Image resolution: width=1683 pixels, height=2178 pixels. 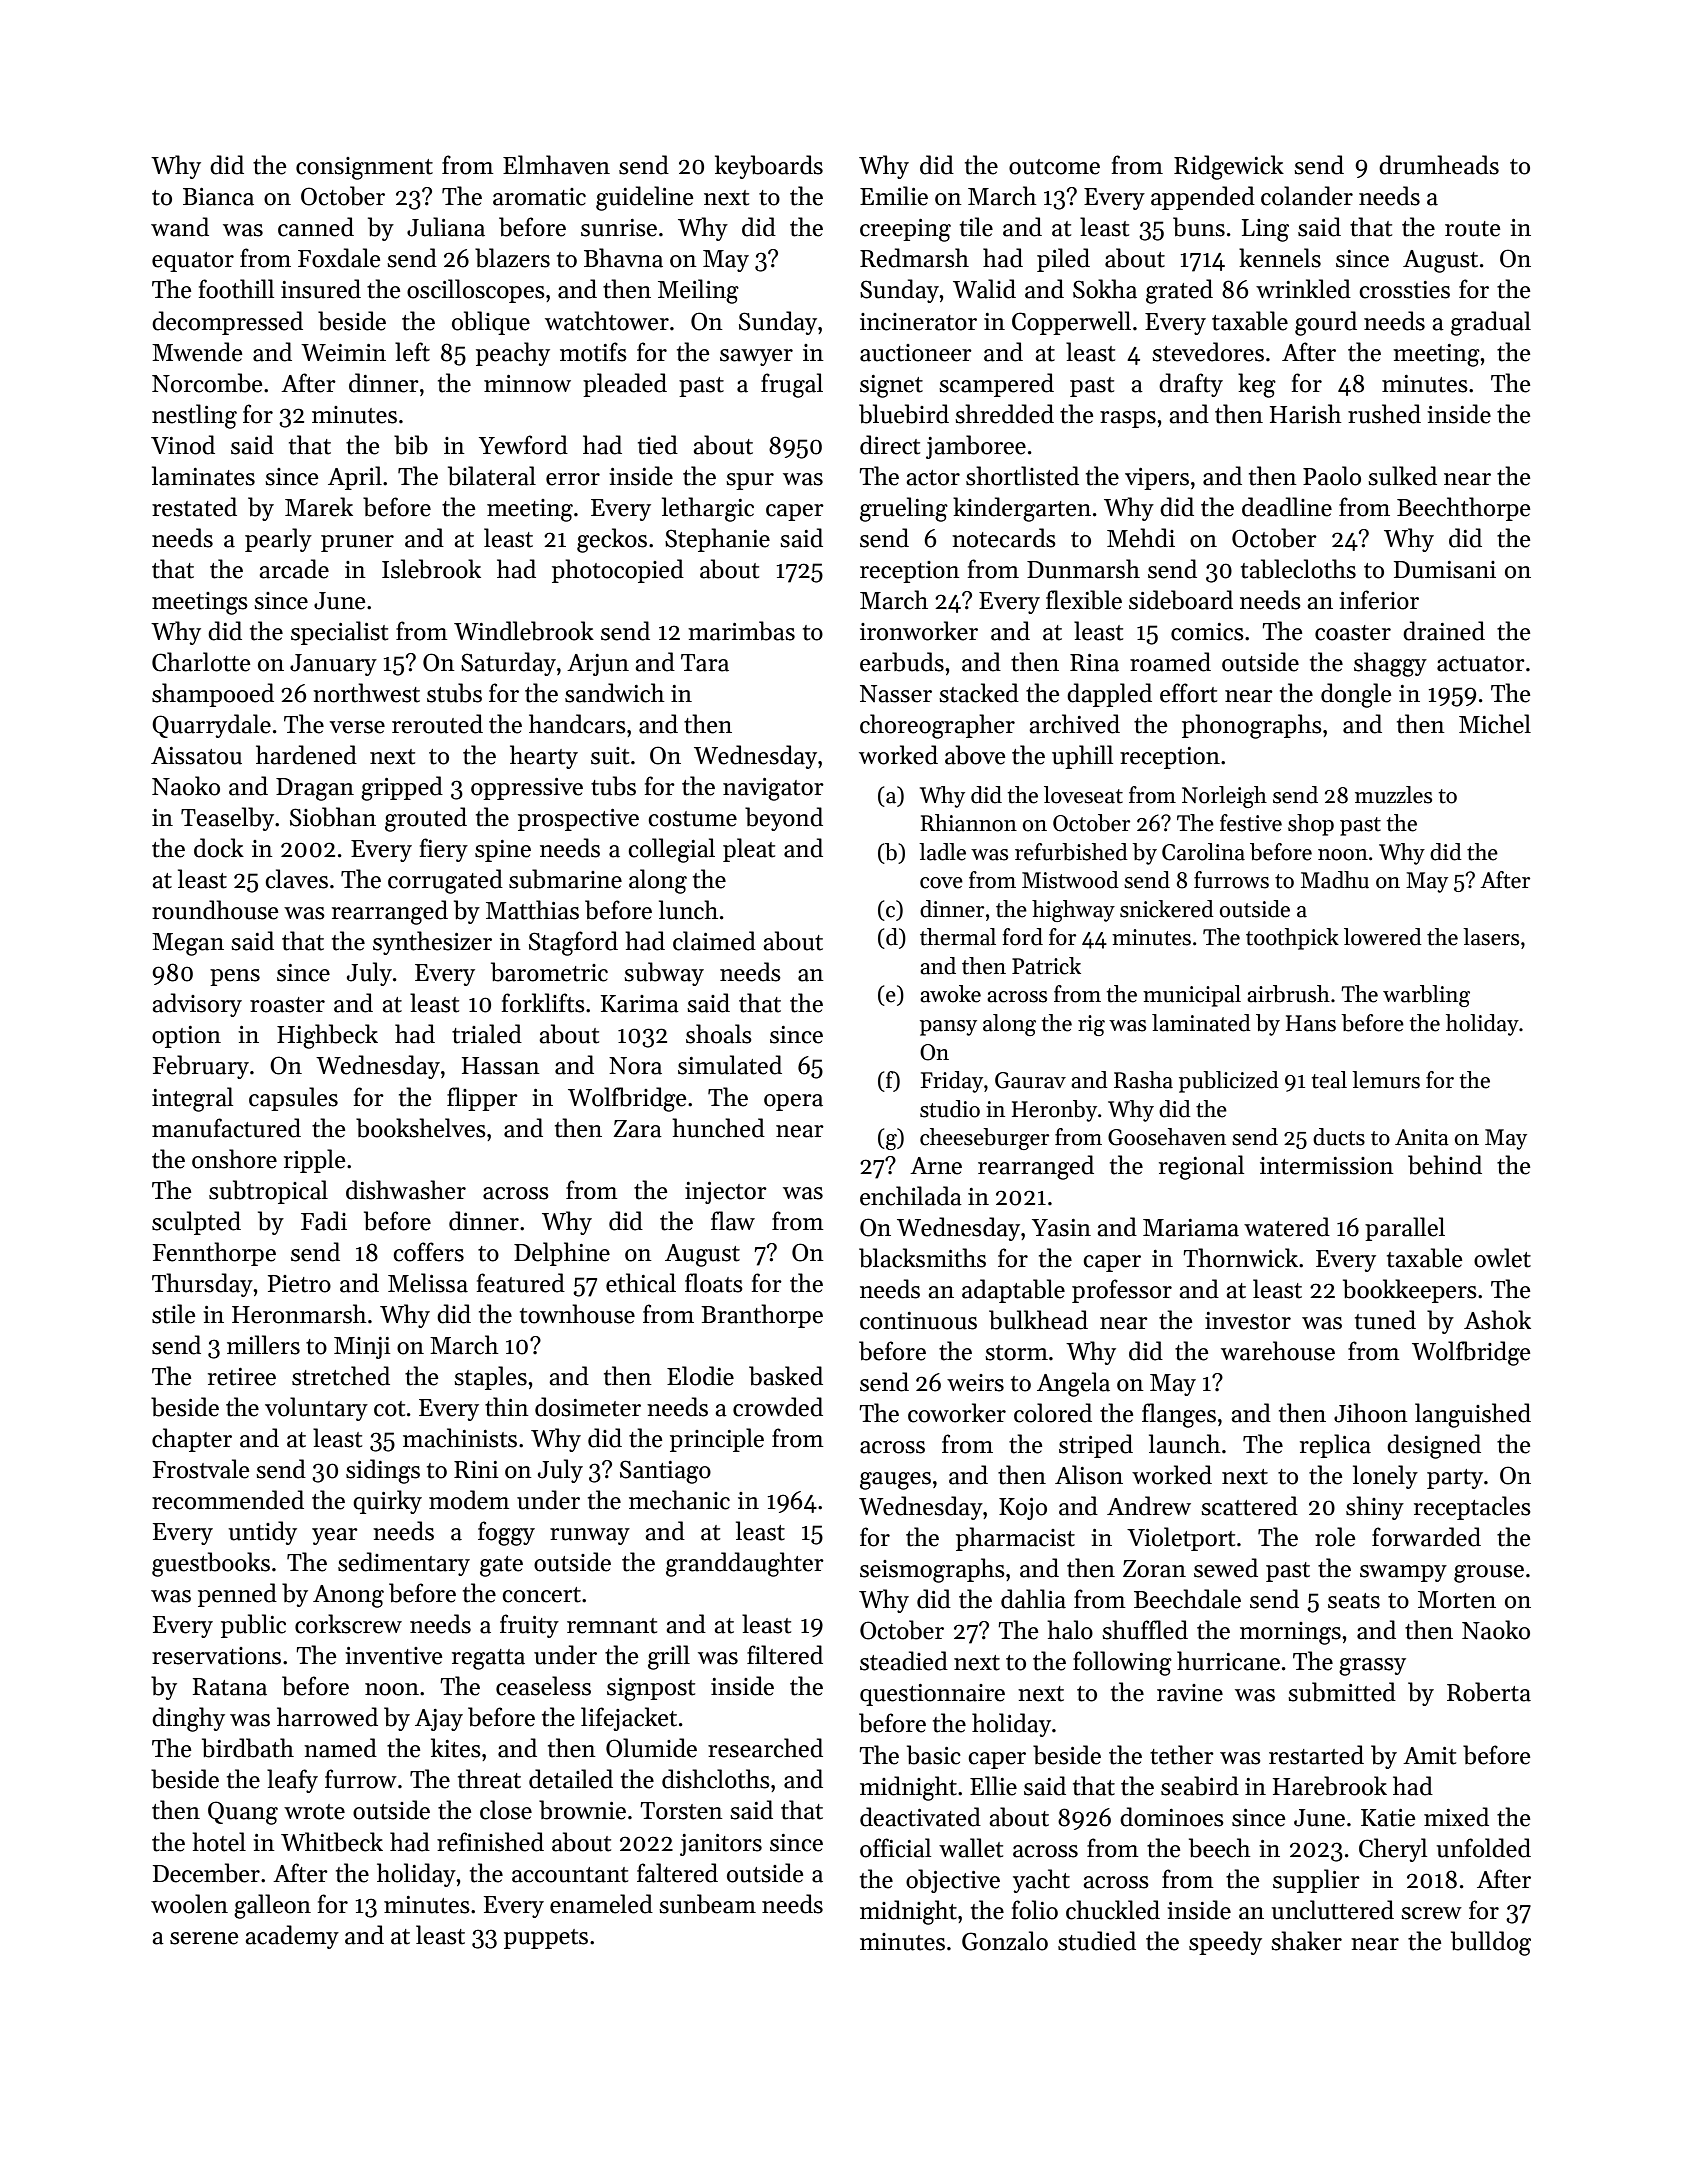 I want to click on toothpick, so click(x=1292, y=939).
